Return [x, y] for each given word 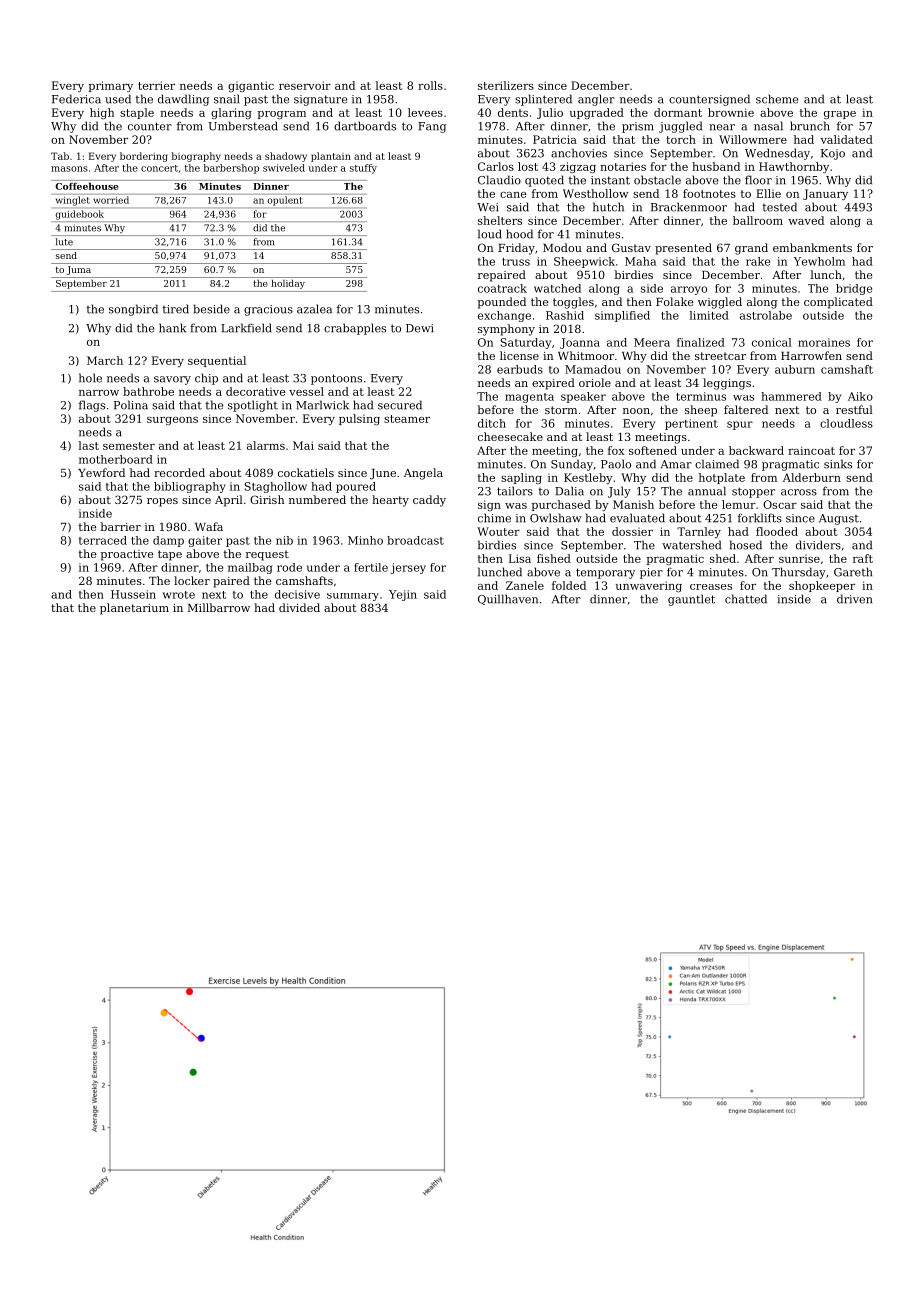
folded [569, 585]
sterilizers [506, 85]
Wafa [209, 526]
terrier [156, 85]
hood [519, 234]
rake [758, 261]
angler [596, 100]
